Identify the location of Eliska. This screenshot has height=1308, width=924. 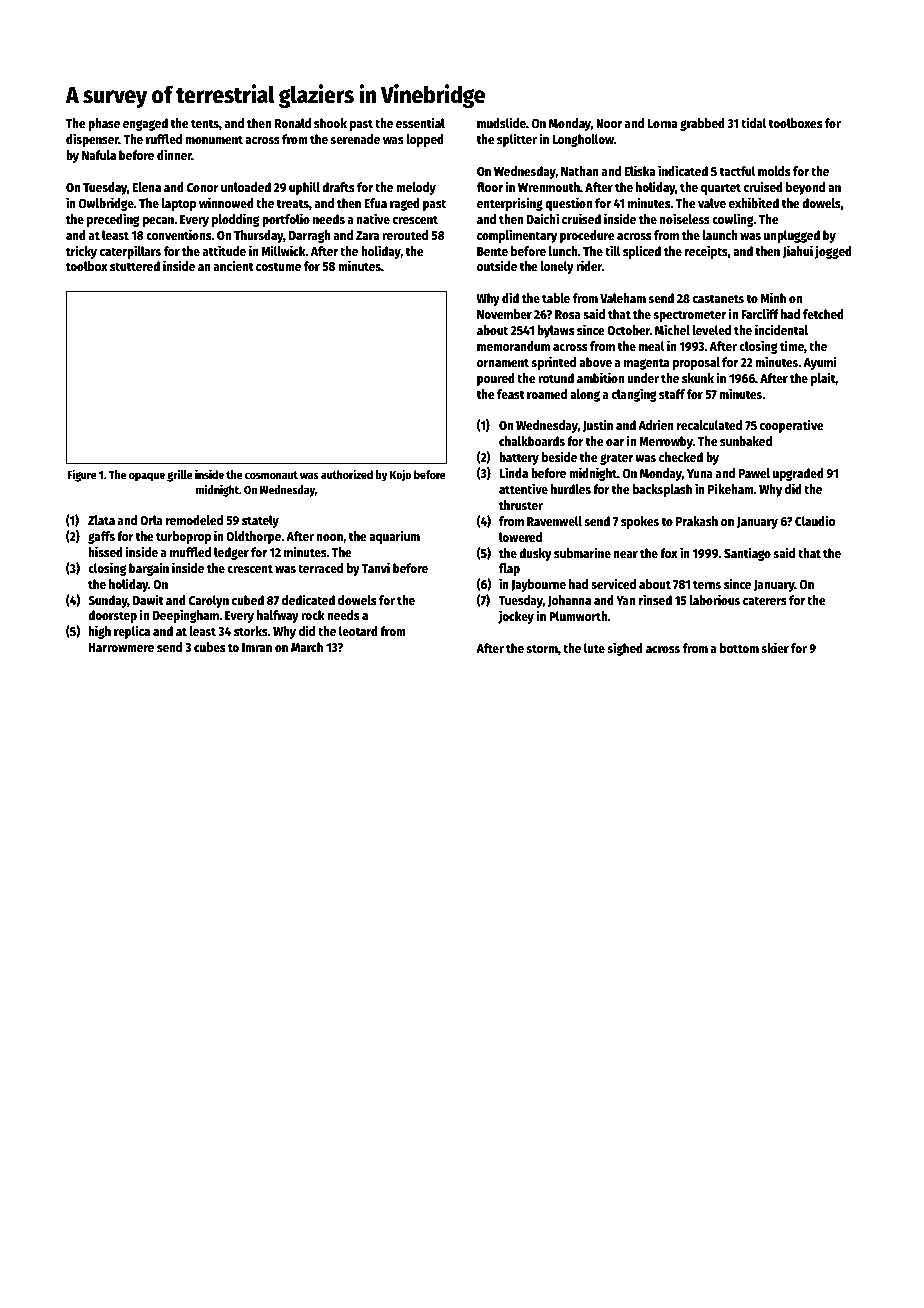
(640, 170).
